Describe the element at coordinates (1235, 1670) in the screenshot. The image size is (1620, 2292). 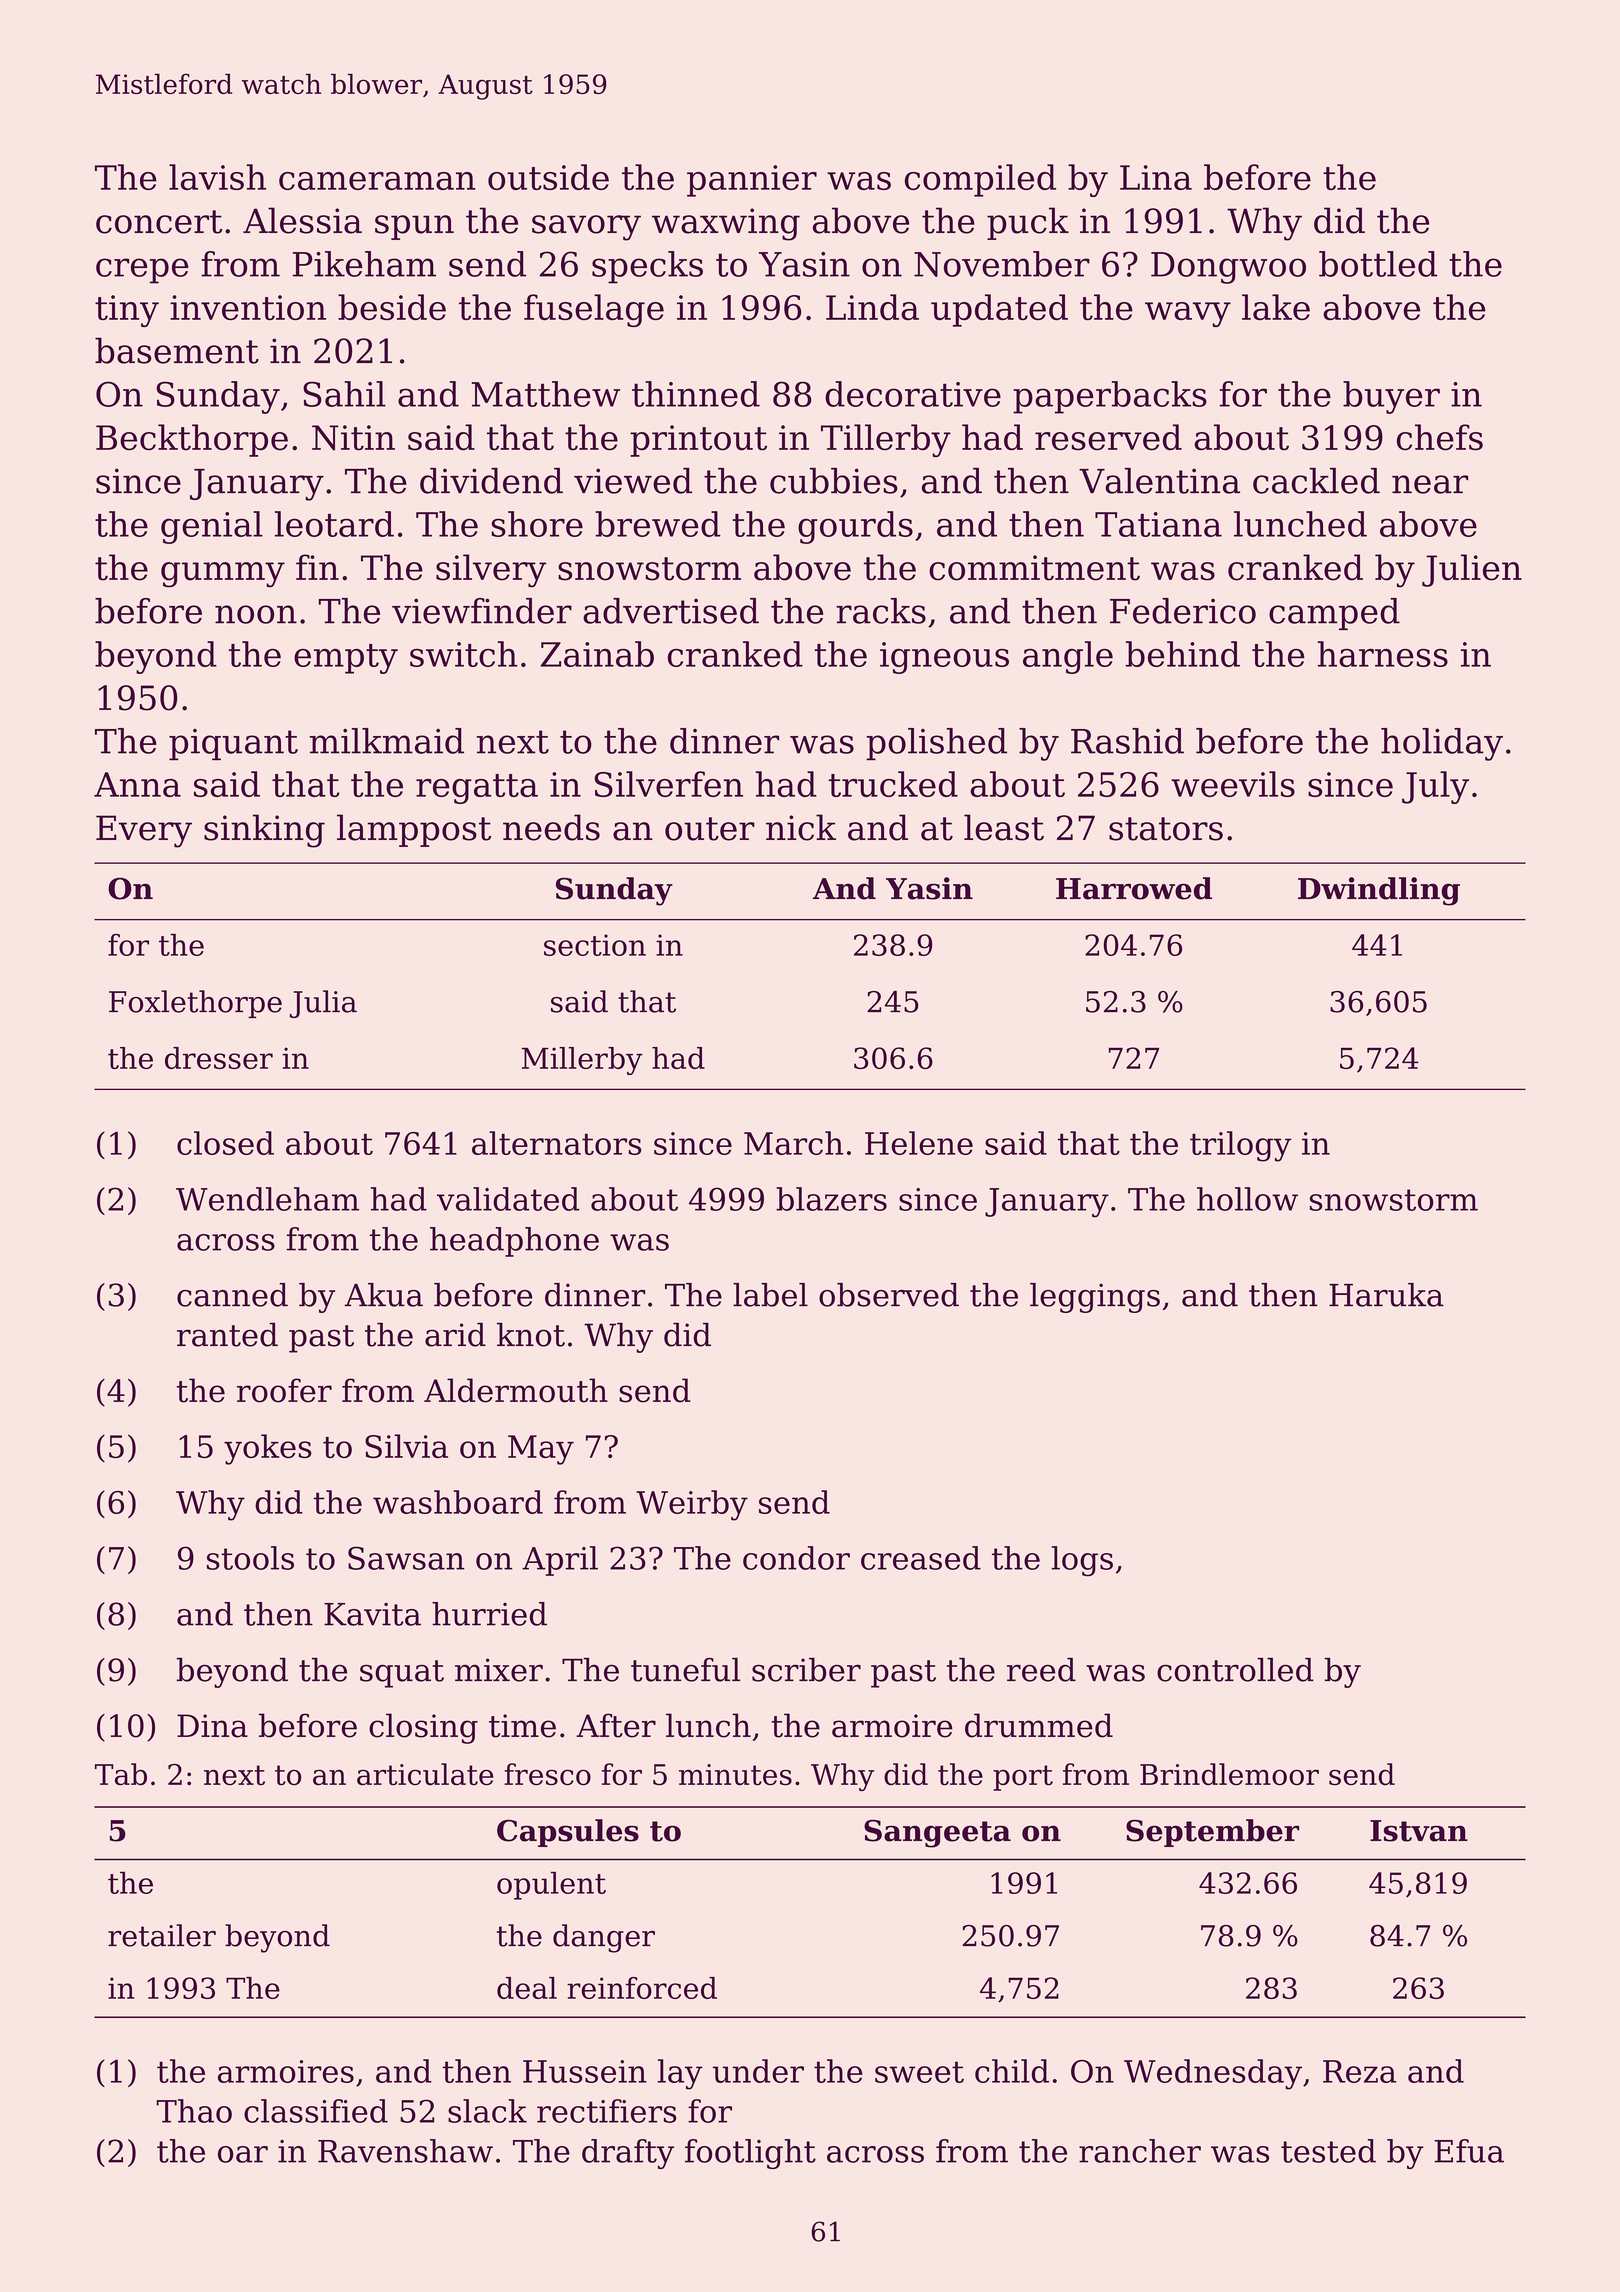
I see `controlled` at that location.
